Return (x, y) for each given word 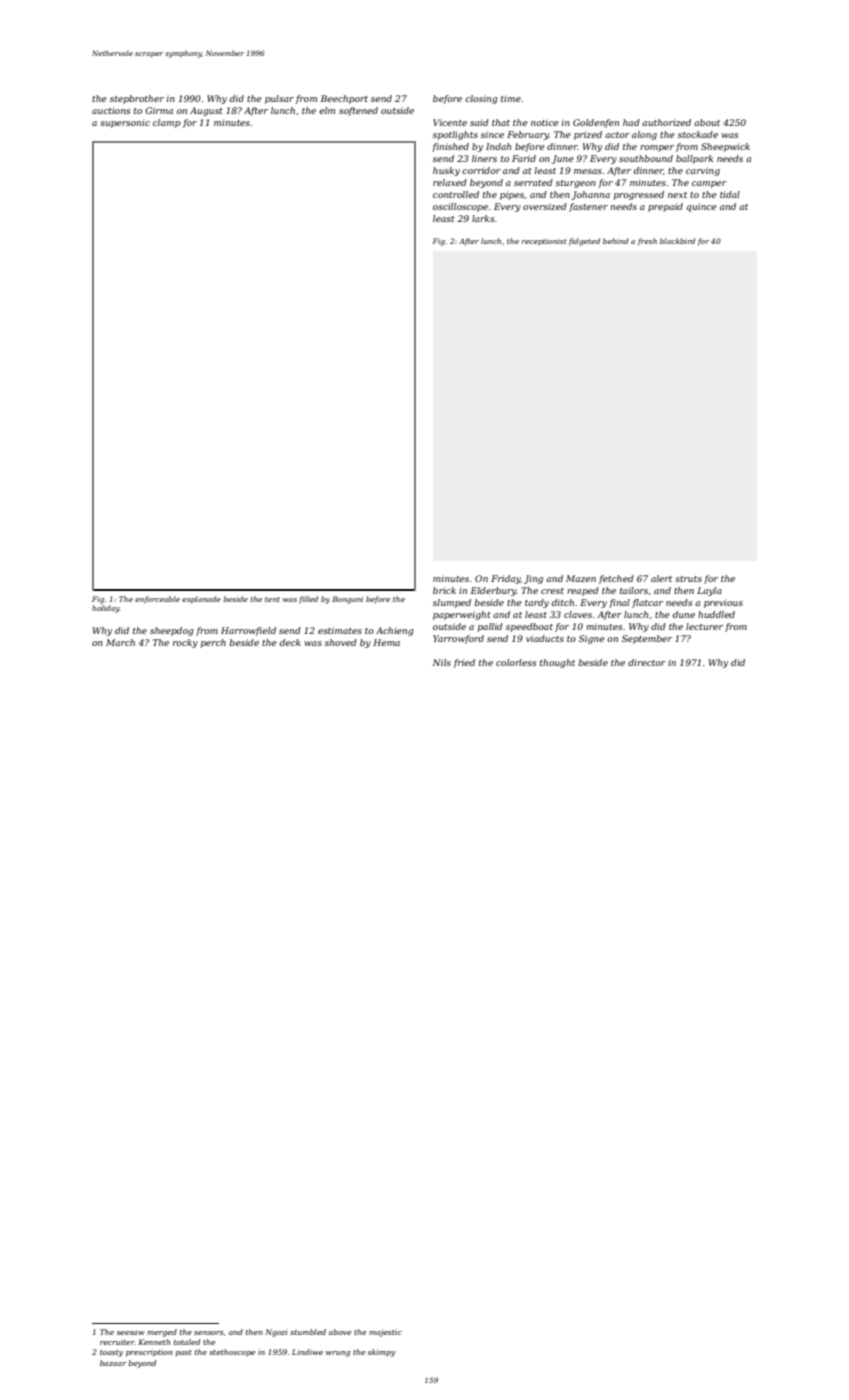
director (647, 662)
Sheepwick (725, 147)
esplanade (201, 600)
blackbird (677, 241)
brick (444, 590)
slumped (452, 603)
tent (272, 599)
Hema (386, 642)
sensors (209, 1333)
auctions (111, 110)
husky (446, 171)
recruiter (117, 1342)
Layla (709, 591)
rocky (185, 643)
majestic (385, 1333)
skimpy (382, 1353)
